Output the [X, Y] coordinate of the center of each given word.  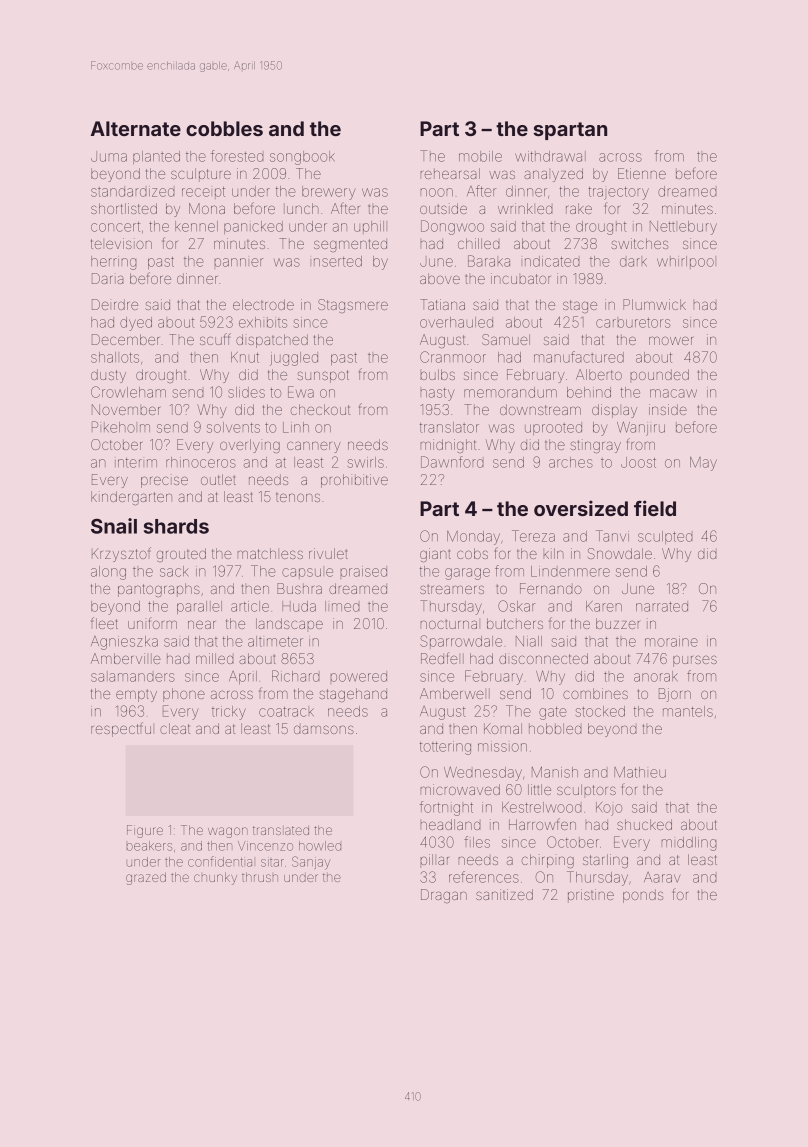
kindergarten [131, 498]
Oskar [516, 606]
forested [237, 156]
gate [552, 713]
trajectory [618, 193]
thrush [260, 877]
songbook [302, 158]
